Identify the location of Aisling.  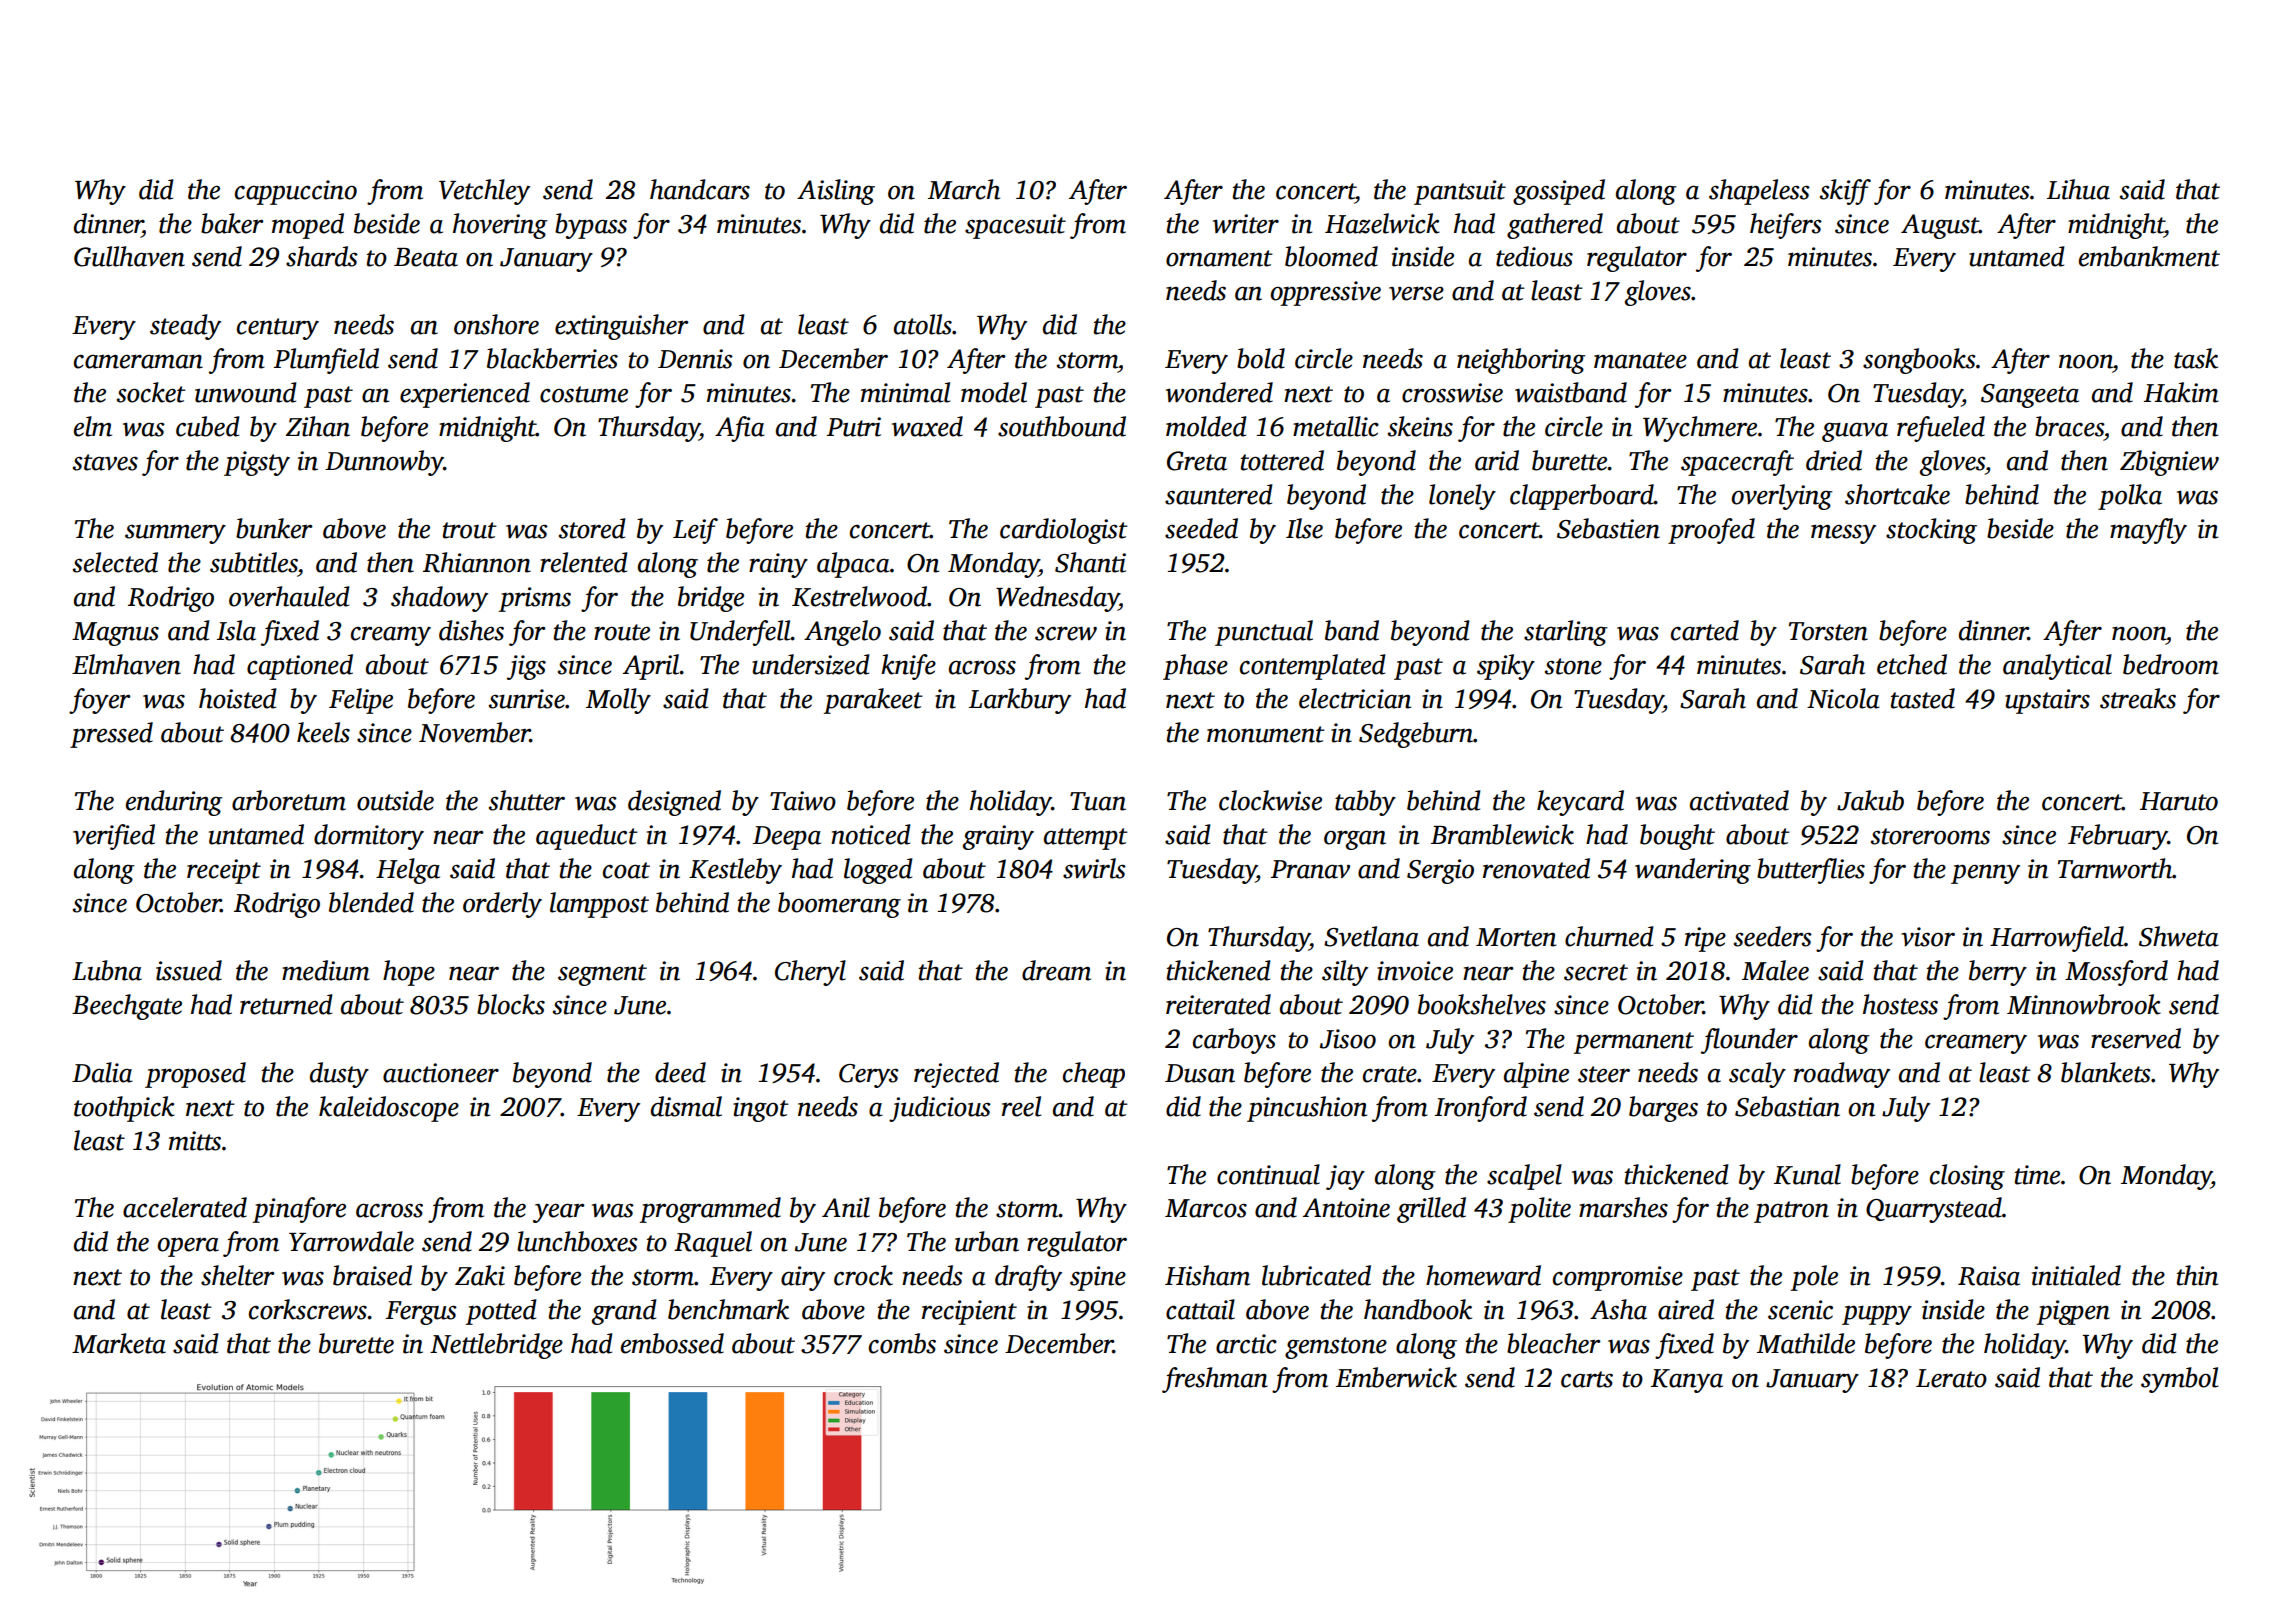
(836, 192).
